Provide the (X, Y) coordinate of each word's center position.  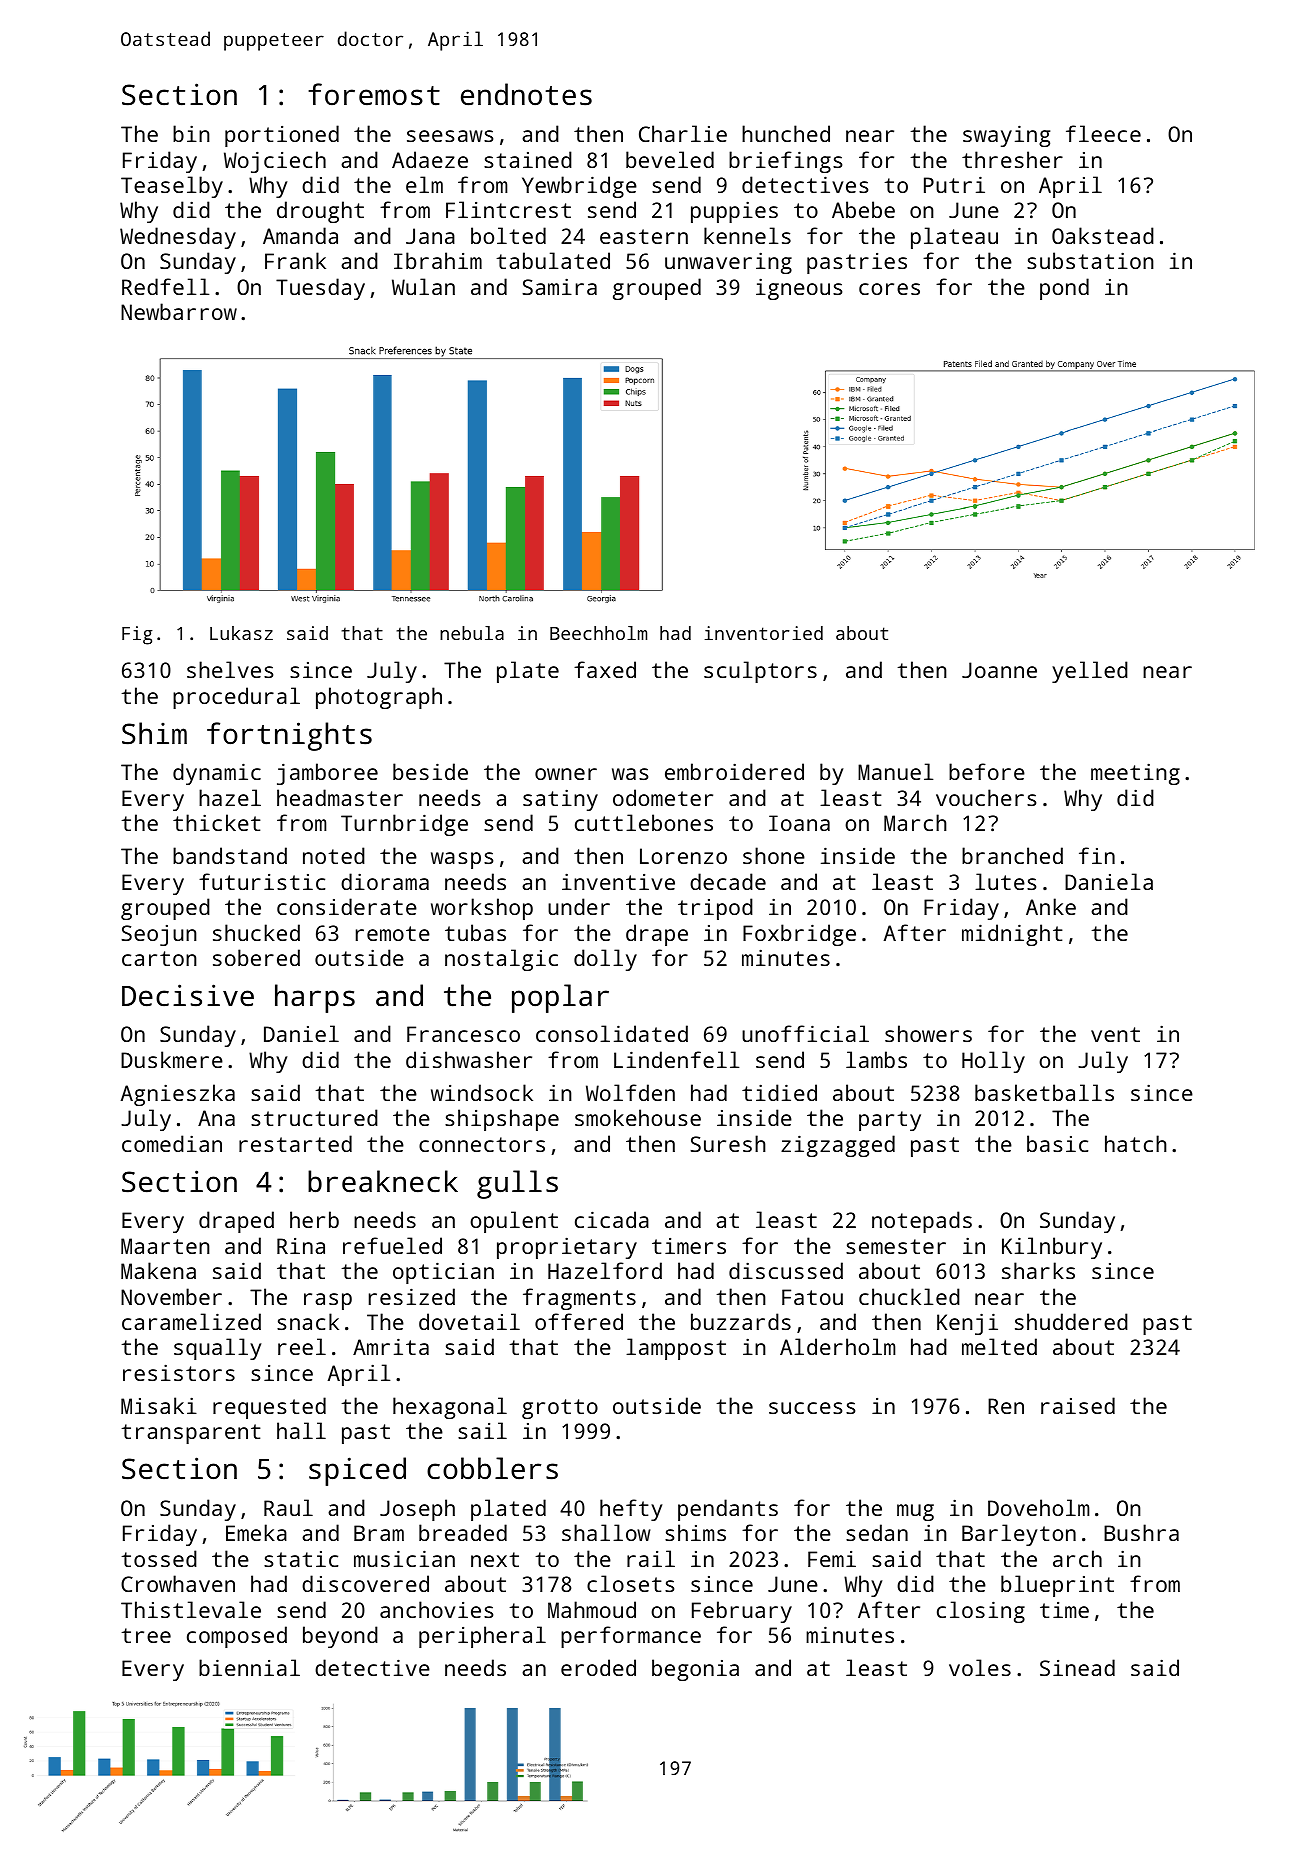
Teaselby (172, 187)
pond (1064, 289)
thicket (217, 822)
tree (146, 1635)
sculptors (760, 672)
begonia (695, 1670)
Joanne (999, 670)
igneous (799, 289)
